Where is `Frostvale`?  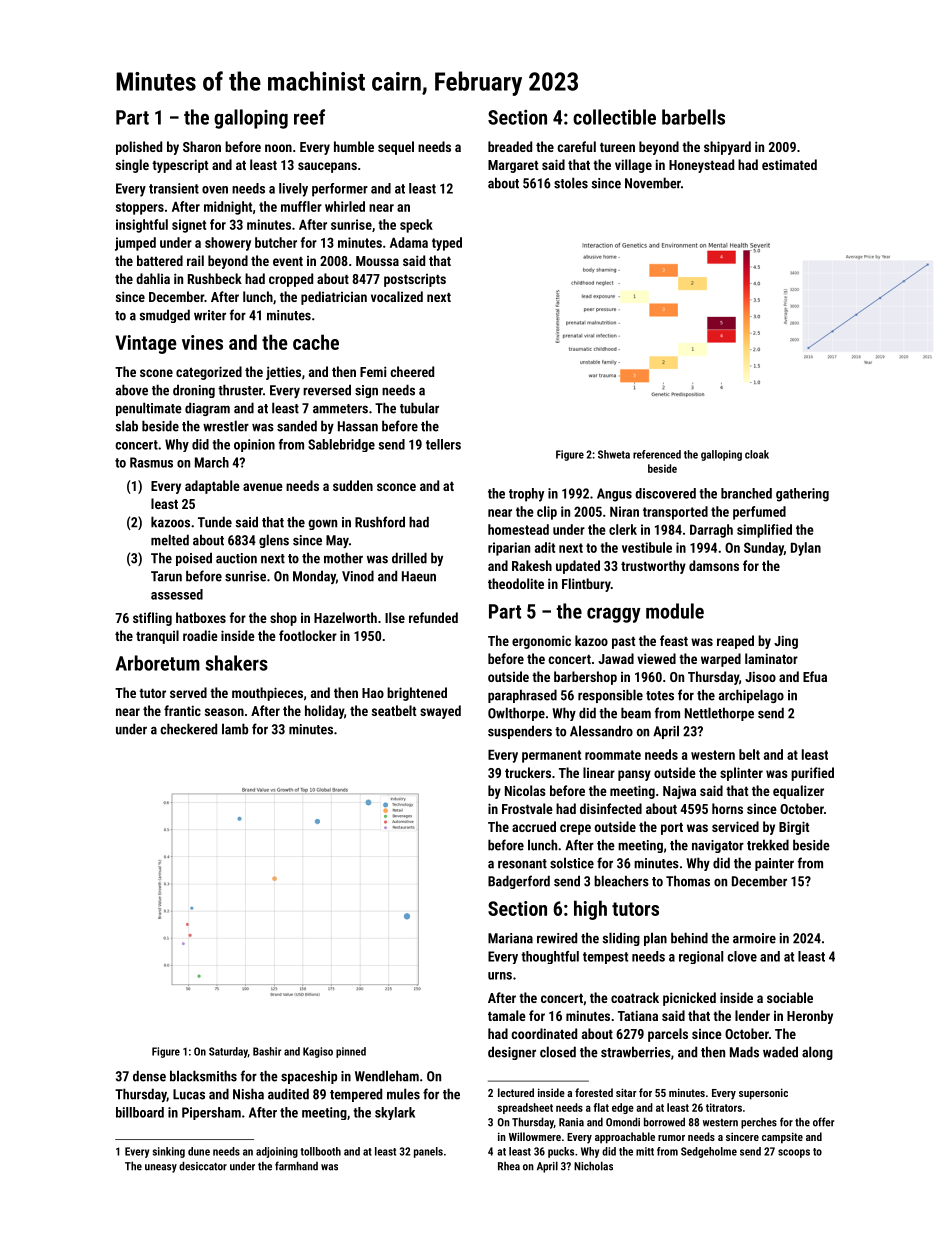 Frostvale is located at coordinates (527, 808).
